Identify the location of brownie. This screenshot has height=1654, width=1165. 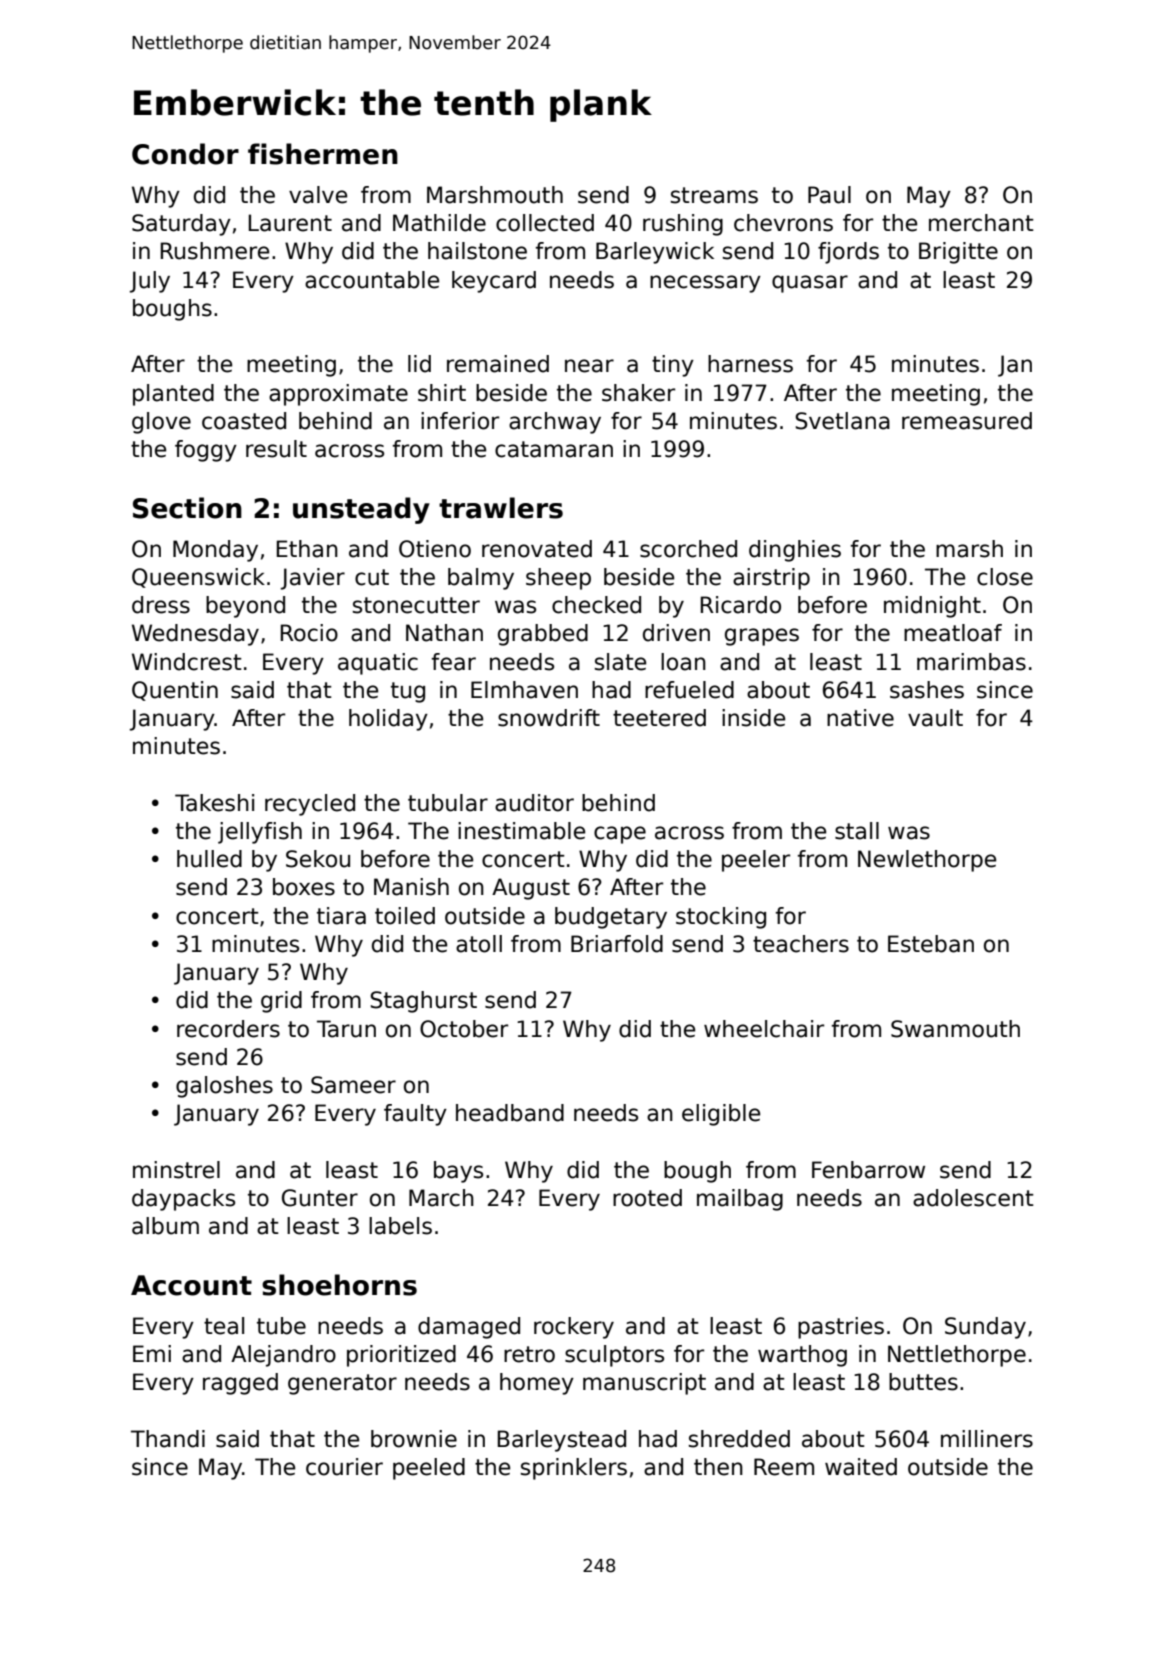
(414, 1439).
